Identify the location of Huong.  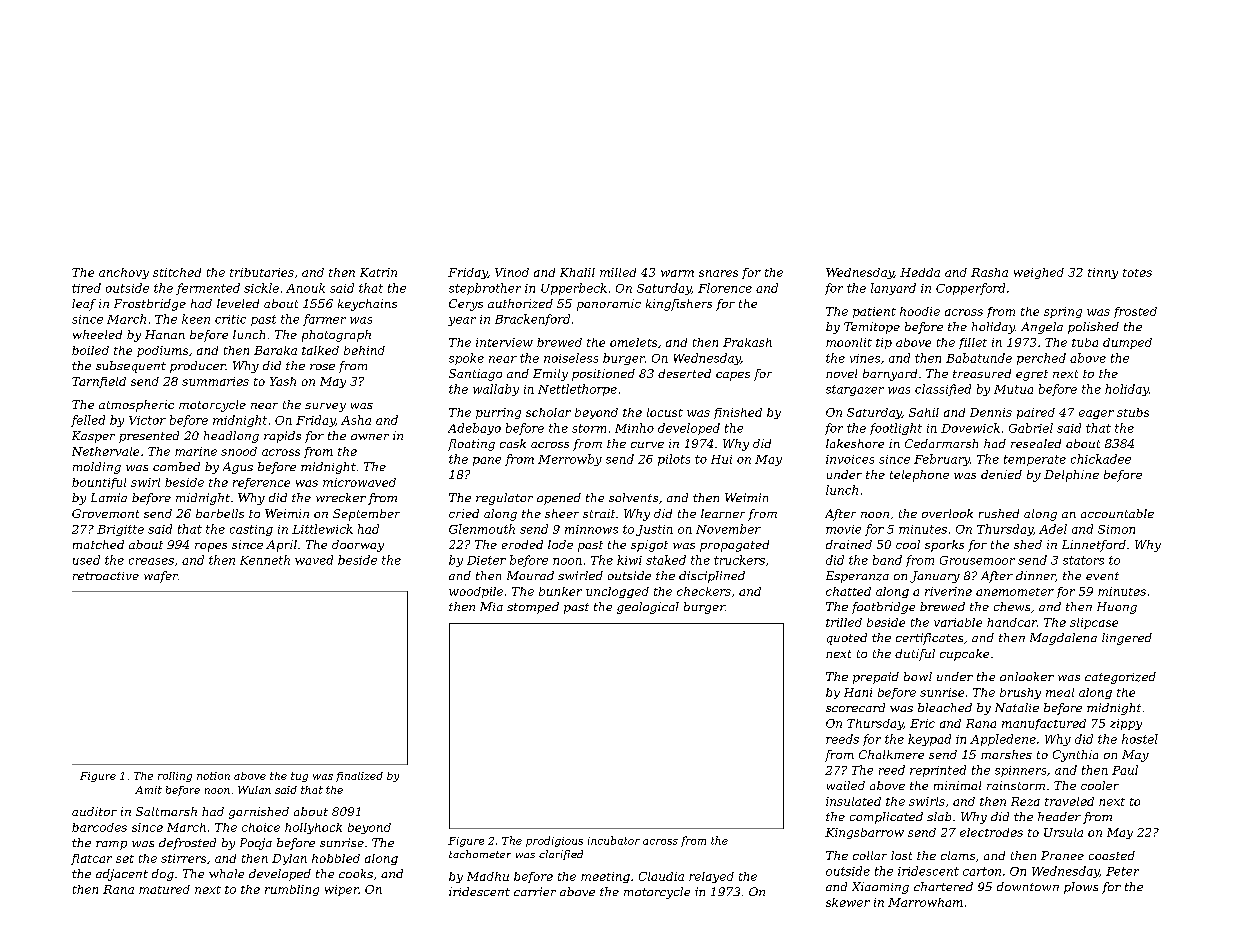
(1117, 608).
